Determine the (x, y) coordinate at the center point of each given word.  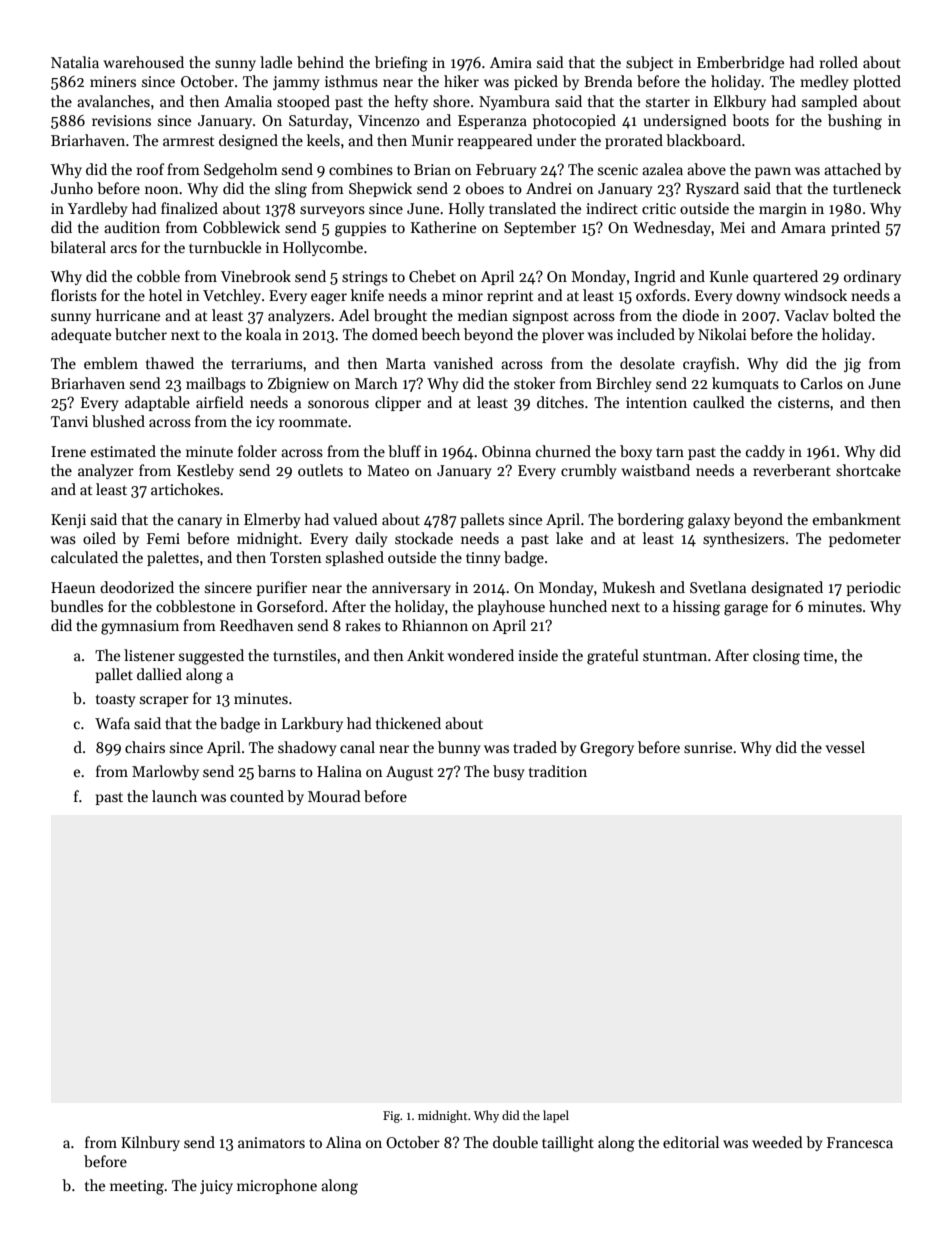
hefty (411, 102)
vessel (845, 747)
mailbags (216, 385)
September (540, 228)
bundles (76, 606)
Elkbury (740, 102)
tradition (558, 771)
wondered (480, 655)
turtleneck (867, 188)
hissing (696, 608)
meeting (137, 1187)
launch (174, 796)
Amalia (248, 101)
